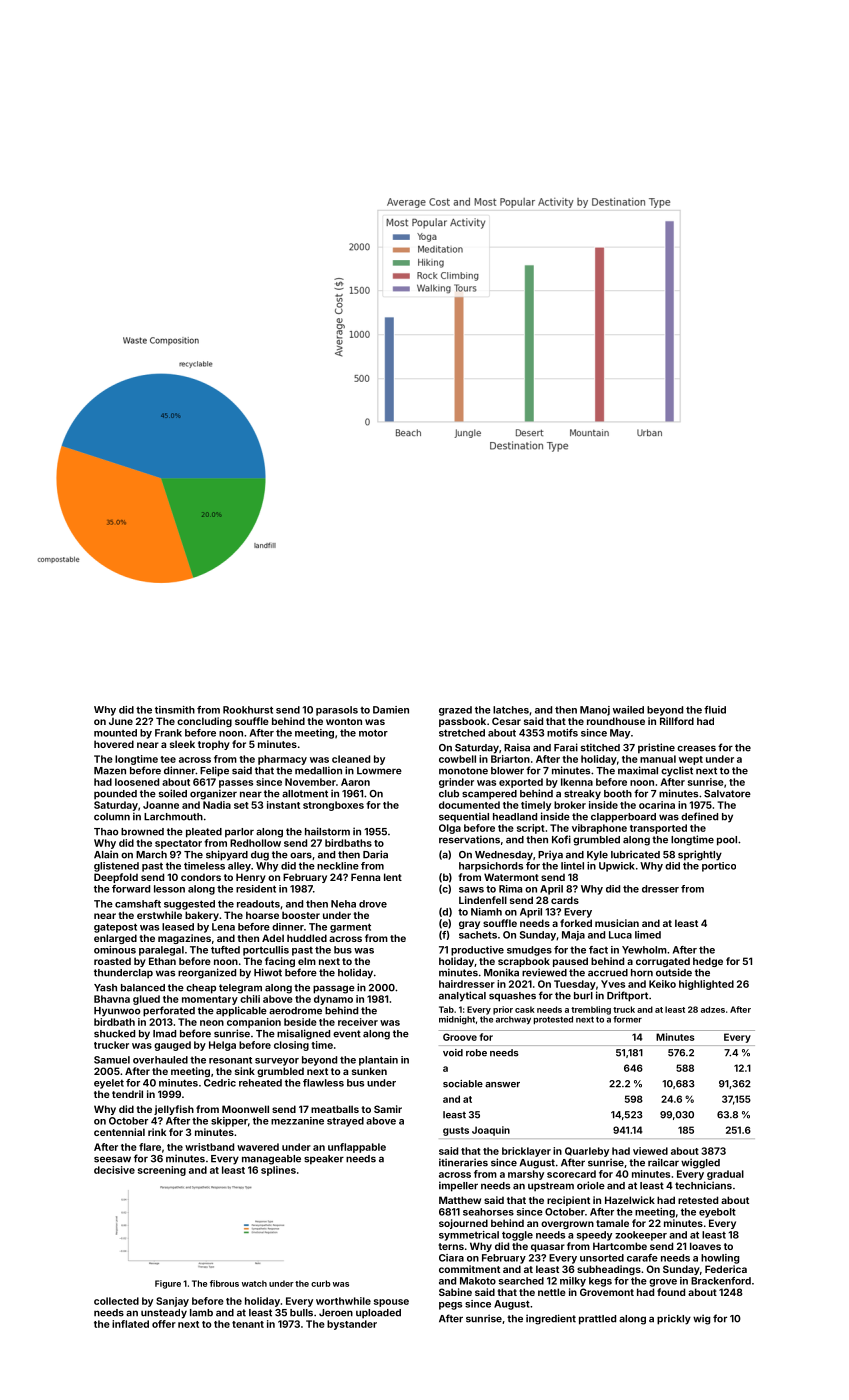 This screenshot has height=1400, width=849. What do you see at coordinates (169, 889) in the screenshot?
I see `lesson` at bounding box center [169, 889].
